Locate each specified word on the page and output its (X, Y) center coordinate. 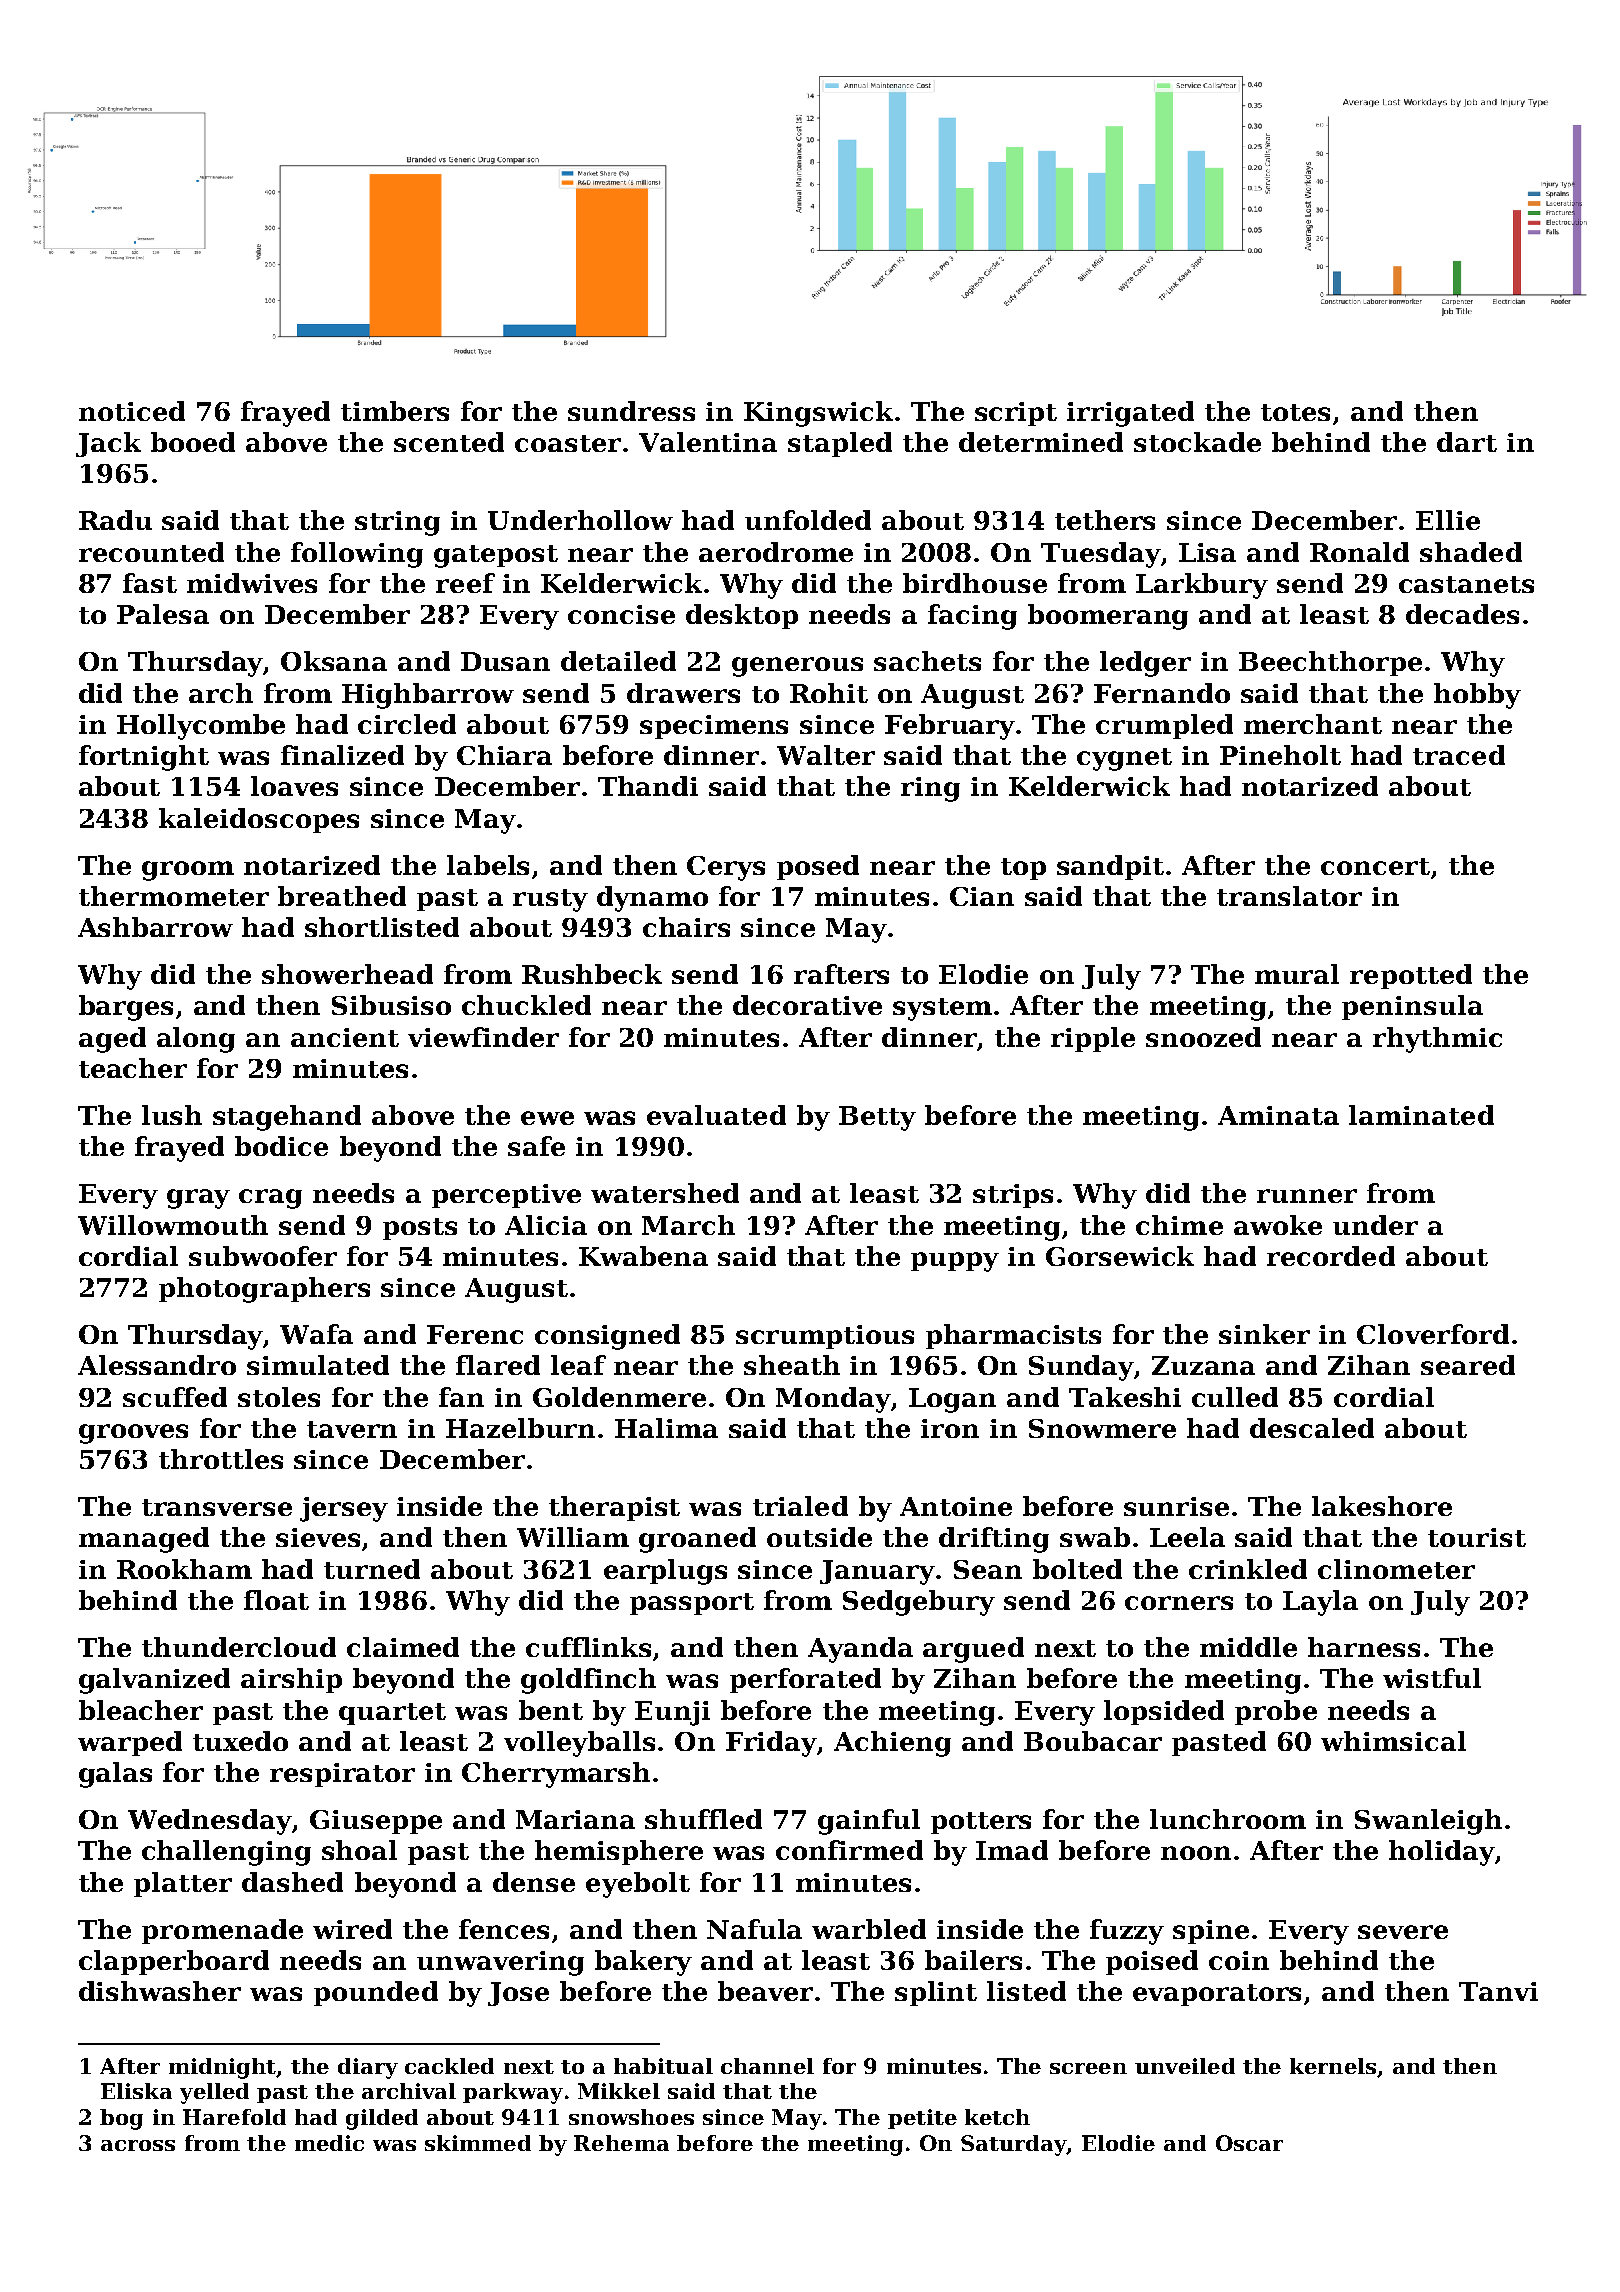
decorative (807, 1005)
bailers (973, 1960)
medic (329, 2143)
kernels (1333, 2066)
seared (1468, 1365)
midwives (252, 583)
